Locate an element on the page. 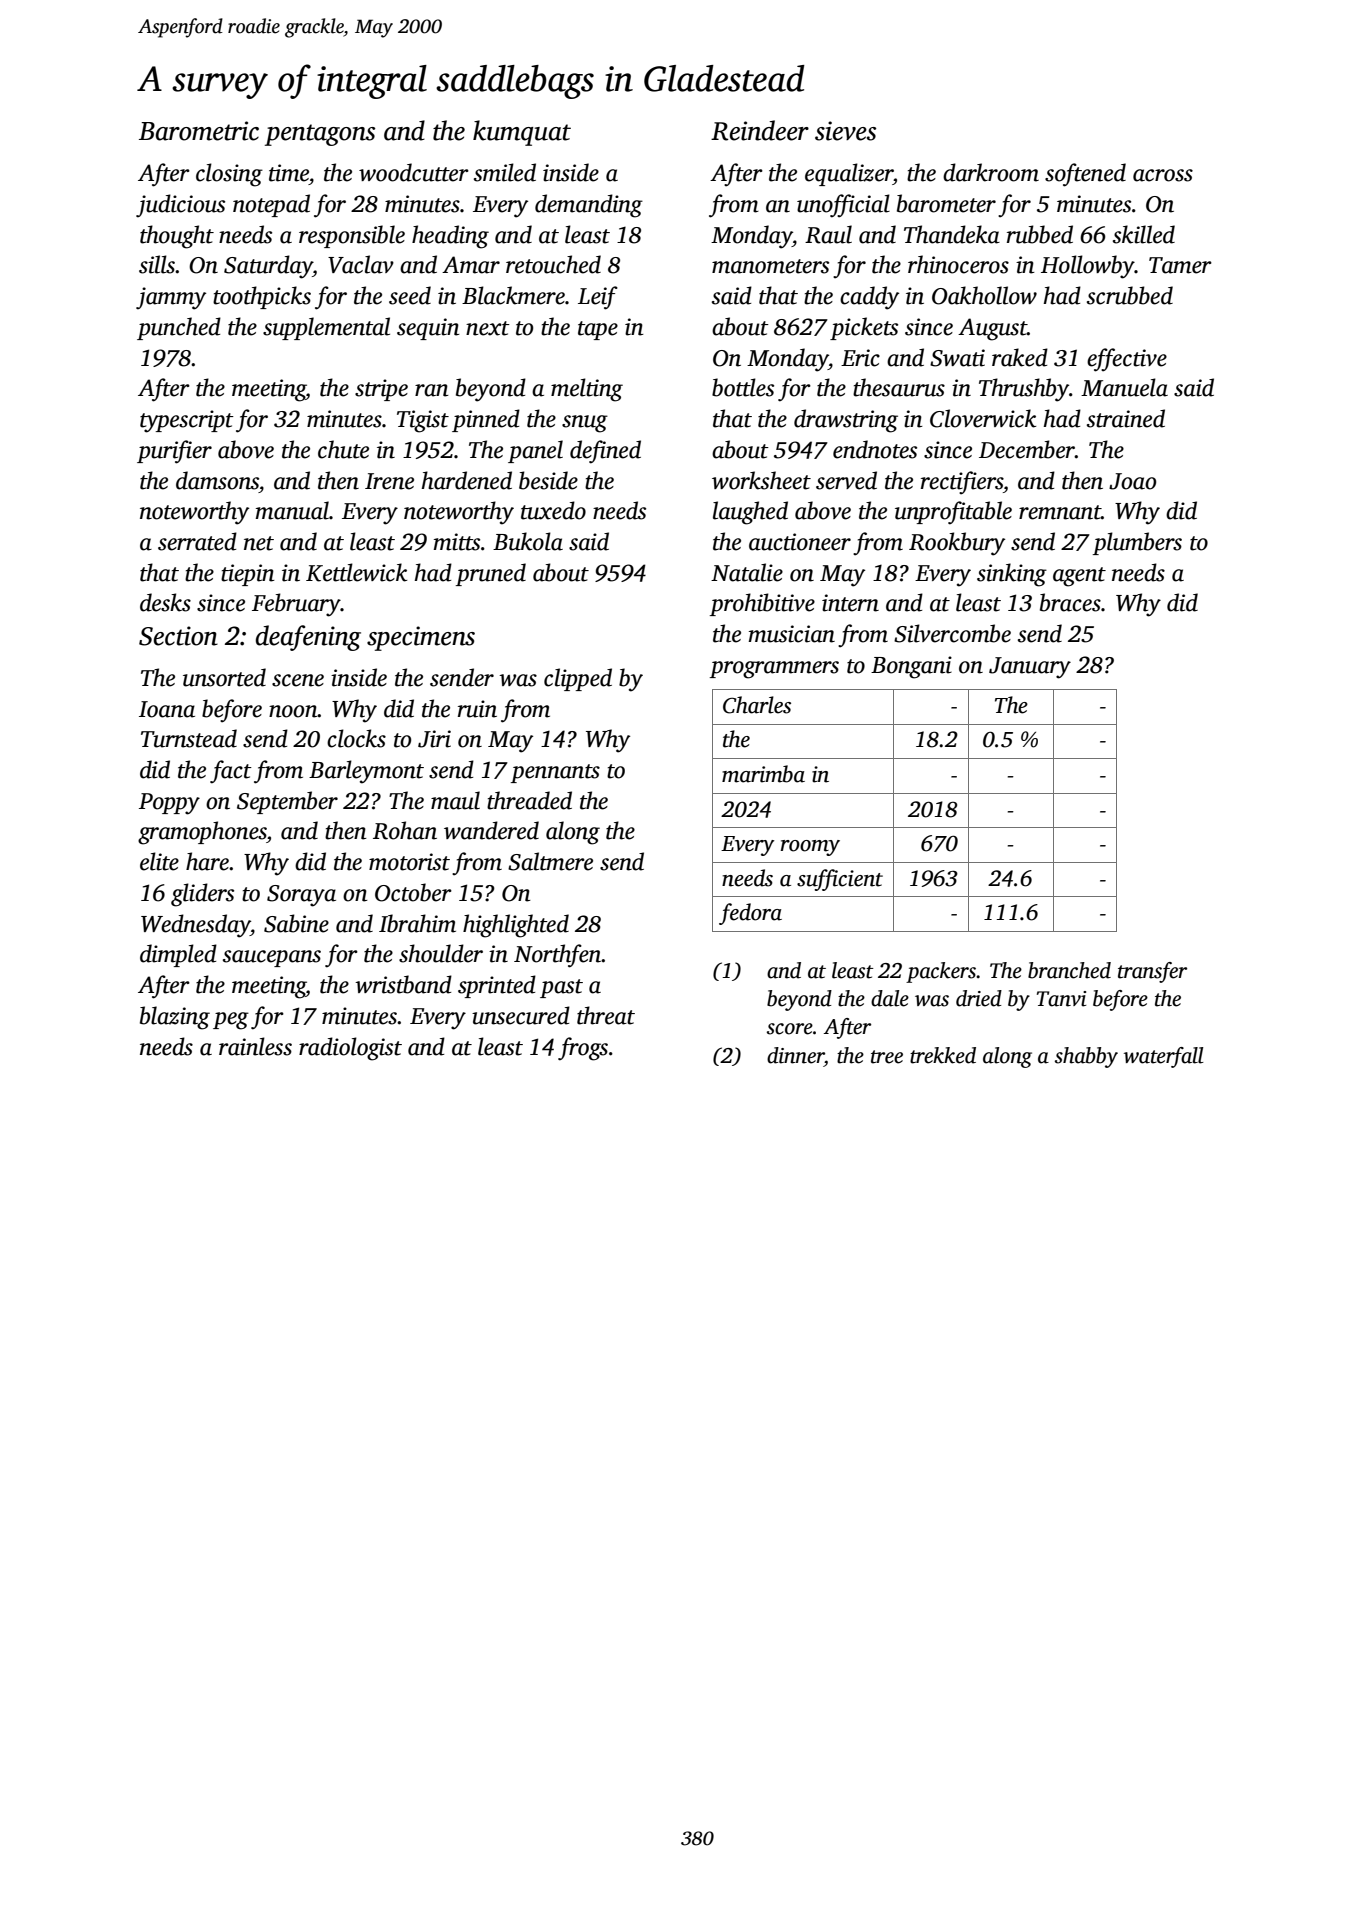 The image size is (1362, 1927). marimba is located at coordinates (763, 774).
